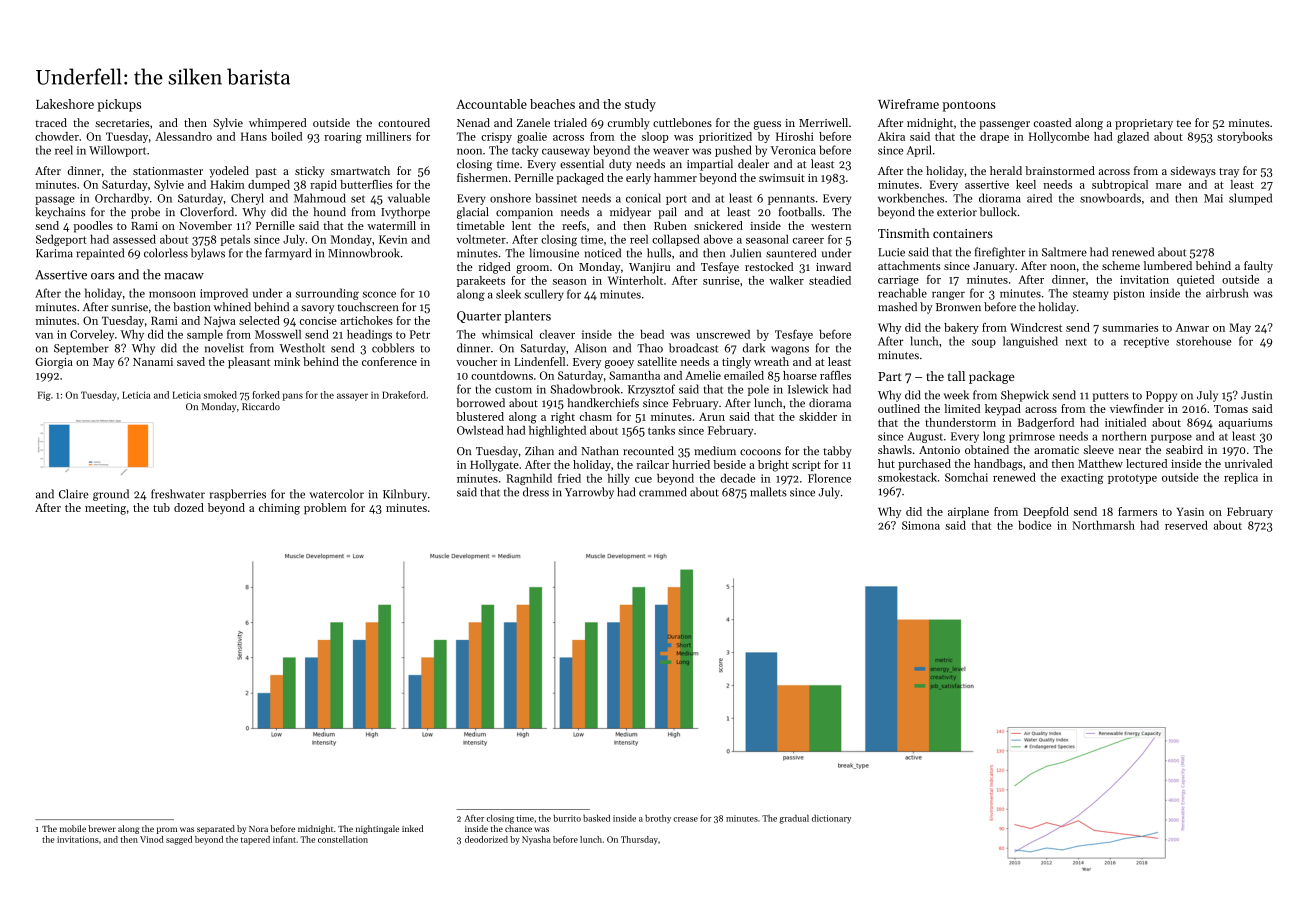  I want to click on conical, so click(643, 198).
